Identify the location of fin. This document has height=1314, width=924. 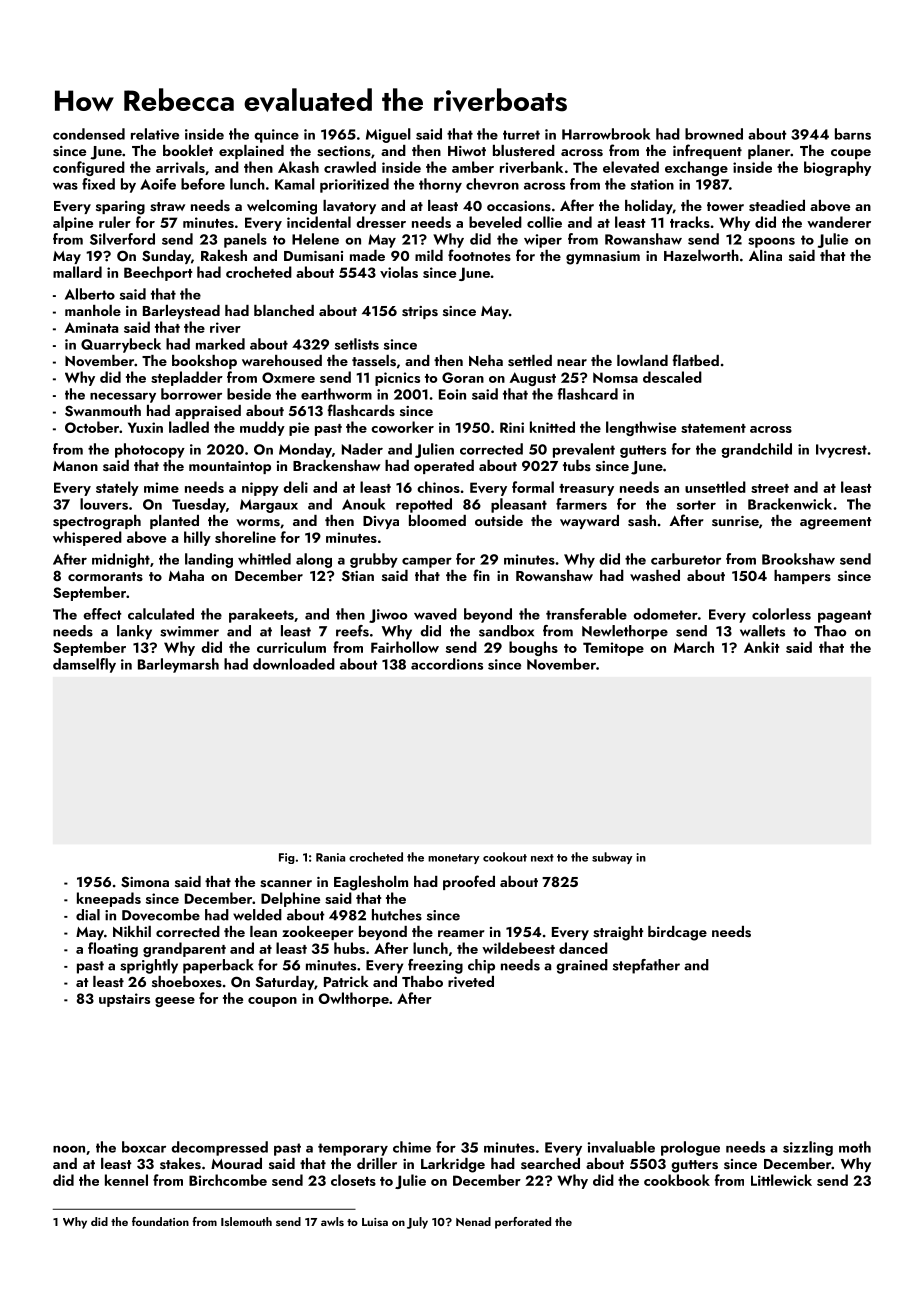
(481, 575).
